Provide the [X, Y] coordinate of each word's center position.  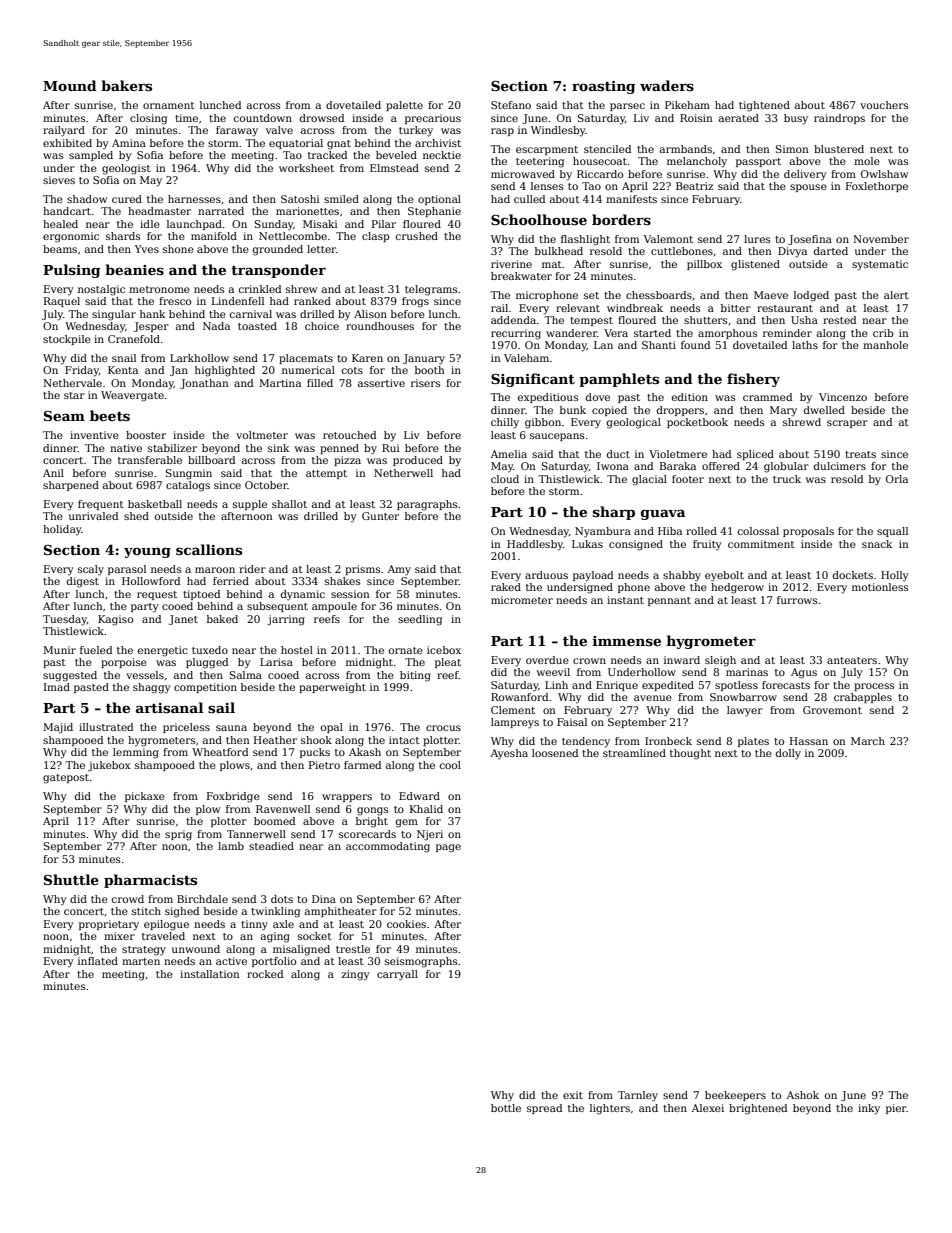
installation [210, 974]
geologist [126, 169]
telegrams [431, 290]
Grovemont [832, 710]
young [147, 552]
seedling [420, 620]
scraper [847, 424]
